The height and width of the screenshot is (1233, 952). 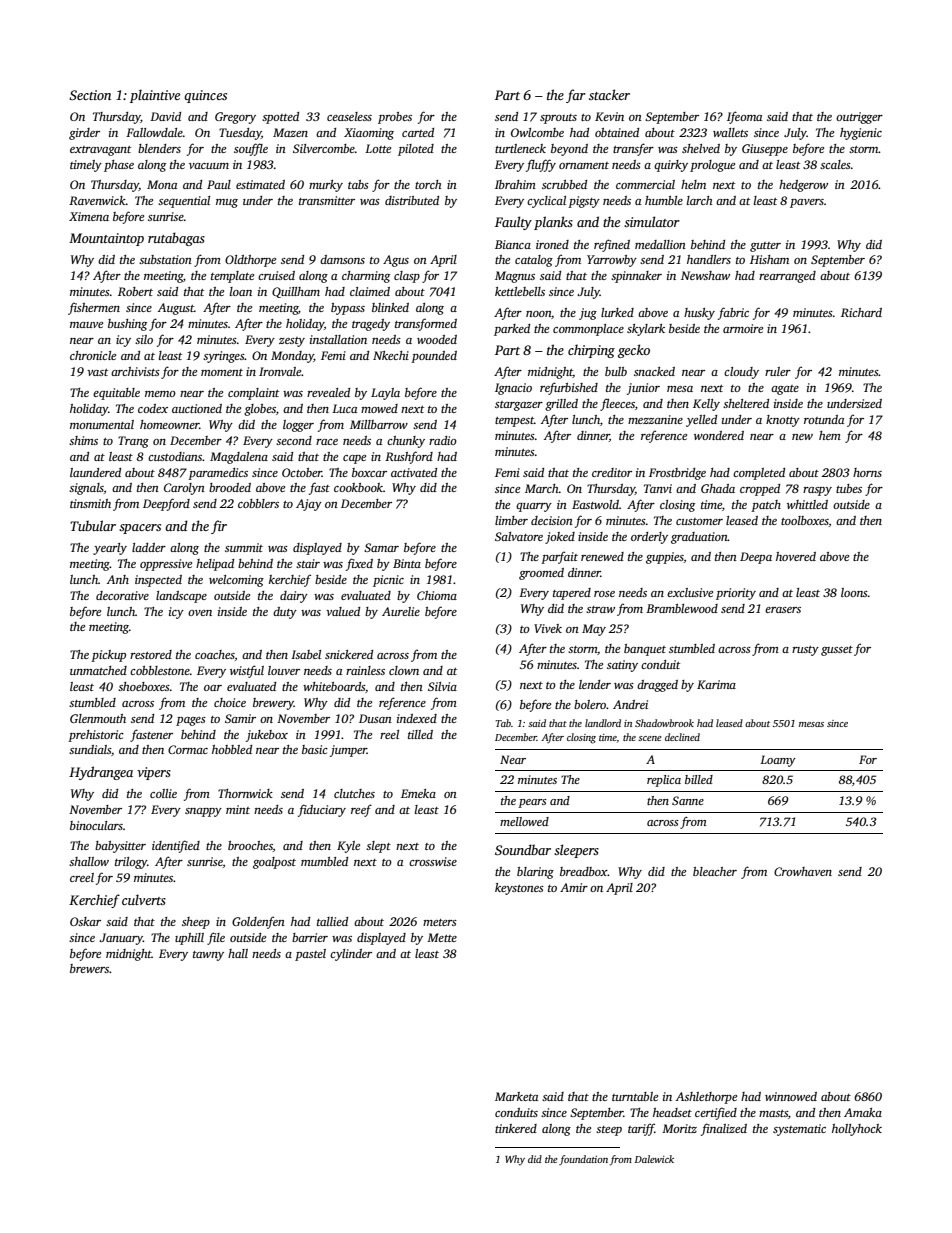 I want to click on headset, so click(x=672, y=1112).
